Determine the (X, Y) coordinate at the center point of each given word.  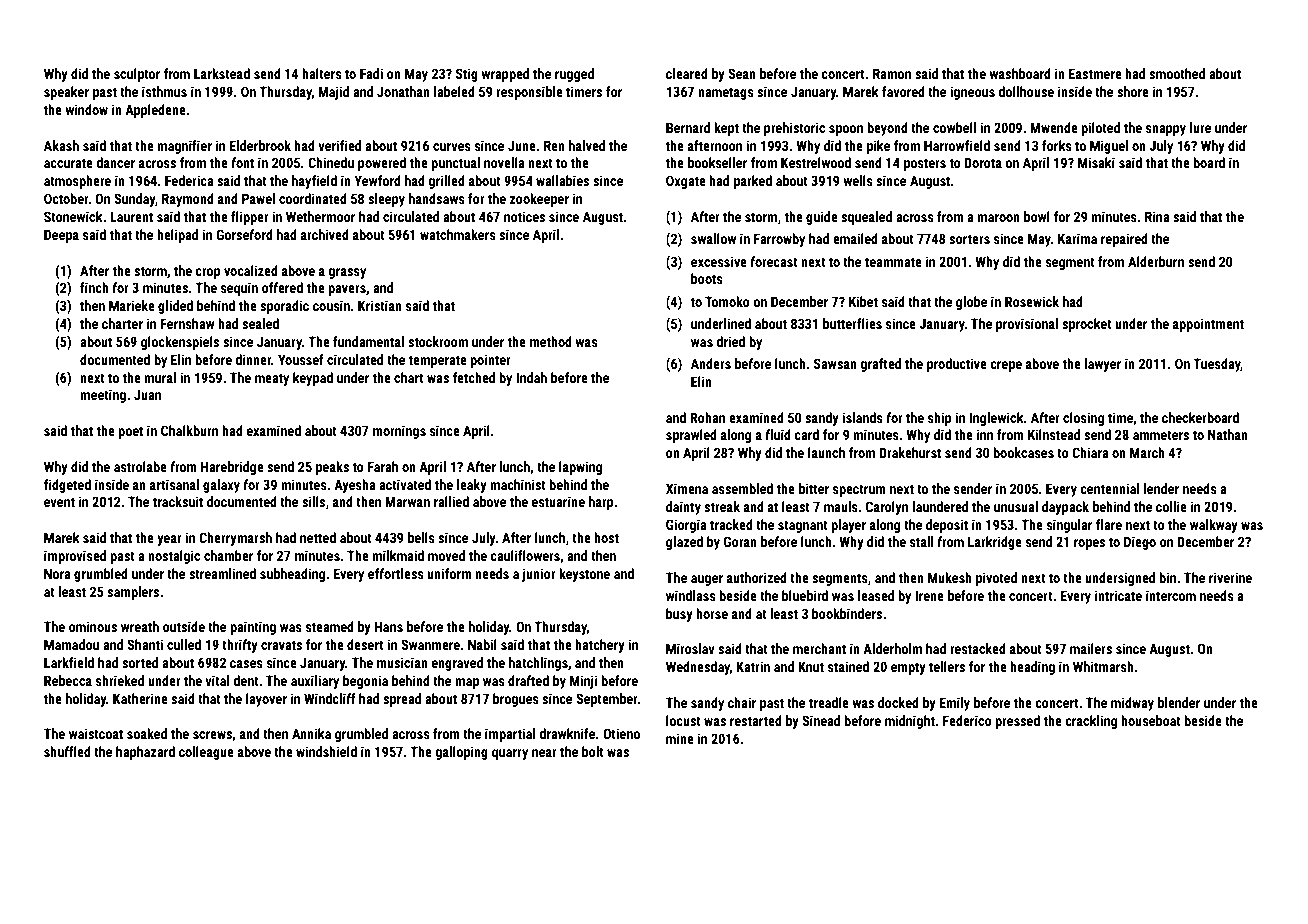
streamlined (222, 573)
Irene (929, 595)
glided (175, 307)
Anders (711, 363)
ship (940, 419)
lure (1200, 127)
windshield (326, 751)
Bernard (688, 127)
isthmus (164, 91)
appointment (1208, 325)
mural (160, 377)
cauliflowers (525, 555)
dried (730, 341)
